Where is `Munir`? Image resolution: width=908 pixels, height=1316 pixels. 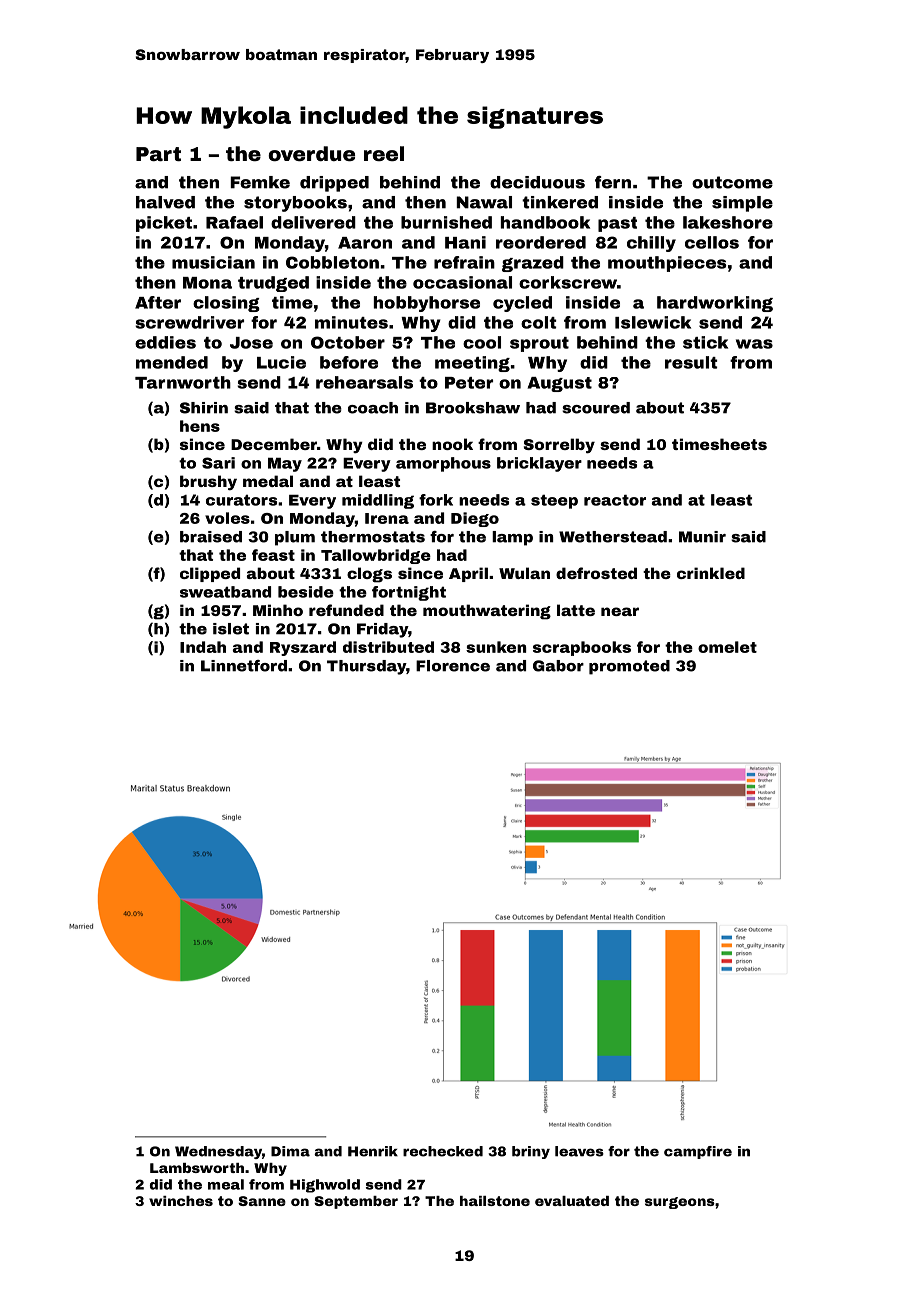 Munir is located at coordinates (702, 537).
